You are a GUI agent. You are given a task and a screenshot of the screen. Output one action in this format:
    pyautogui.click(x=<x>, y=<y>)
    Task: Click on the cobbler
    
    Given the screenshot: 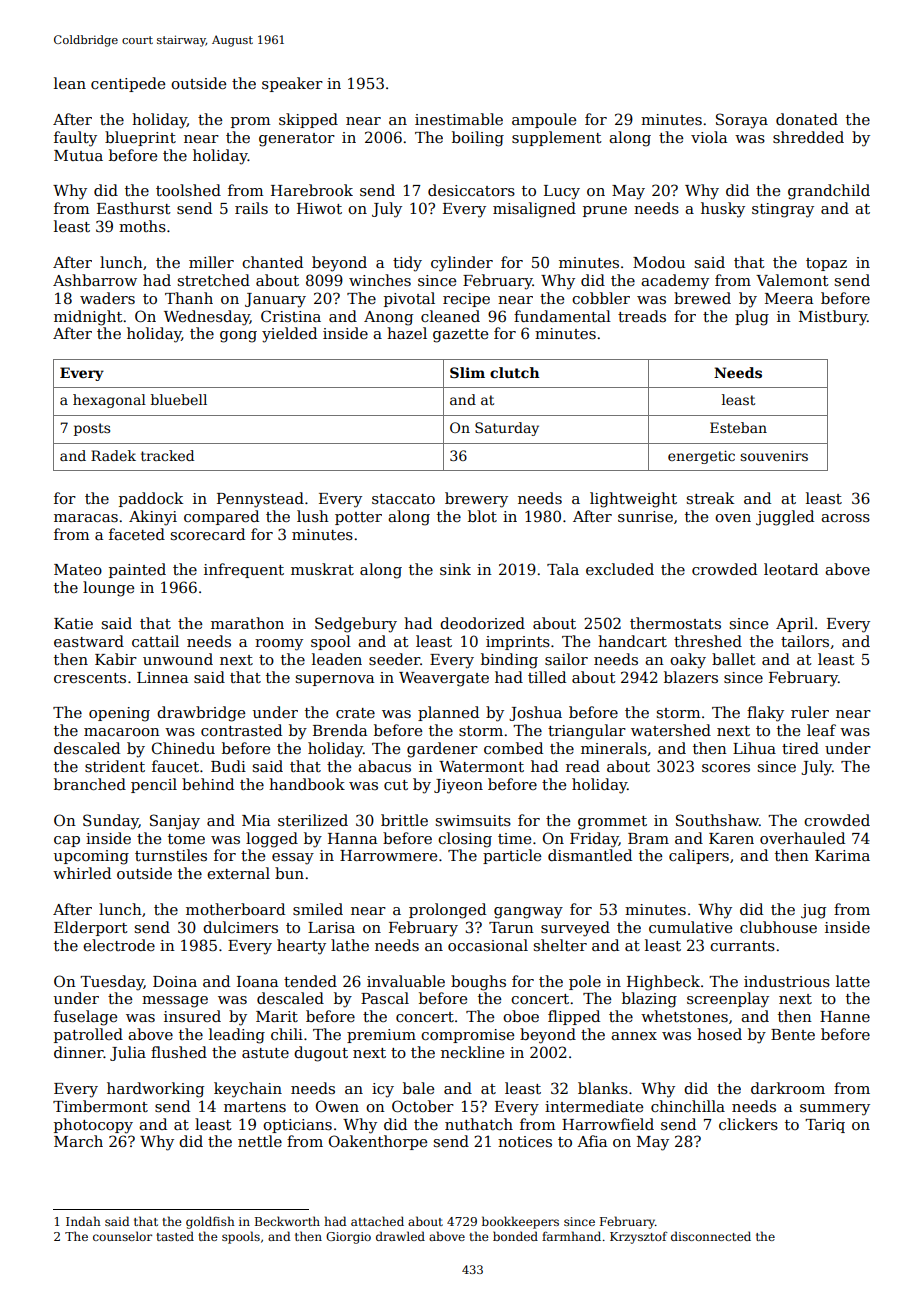 What is the action you would take?
    pyautogui.click(x=601, y=298)
